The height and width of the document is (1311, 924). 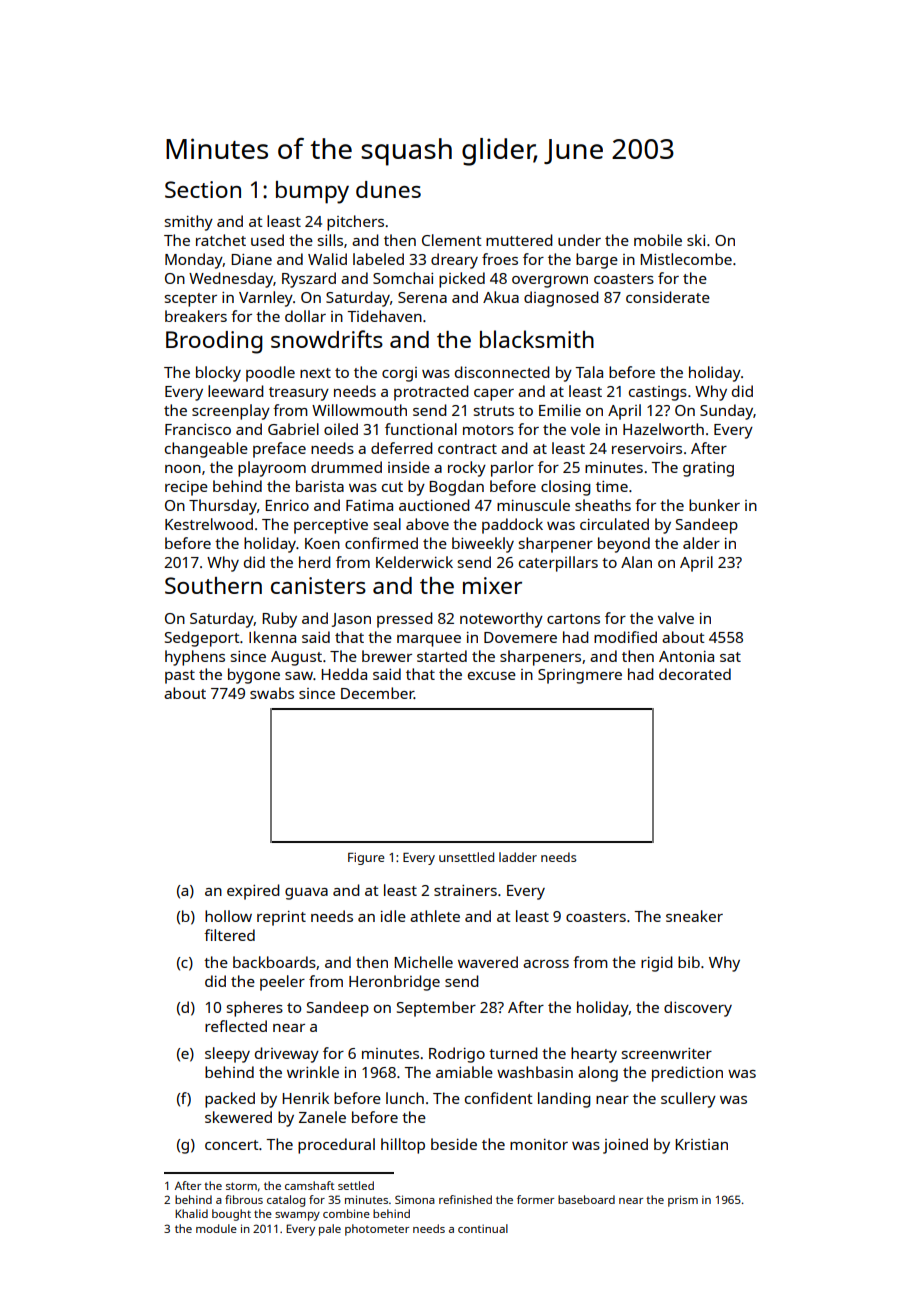 What do you see at coordinates (483, 545) in the document?
I see `biweekly` at bounding box center [483, 545].
